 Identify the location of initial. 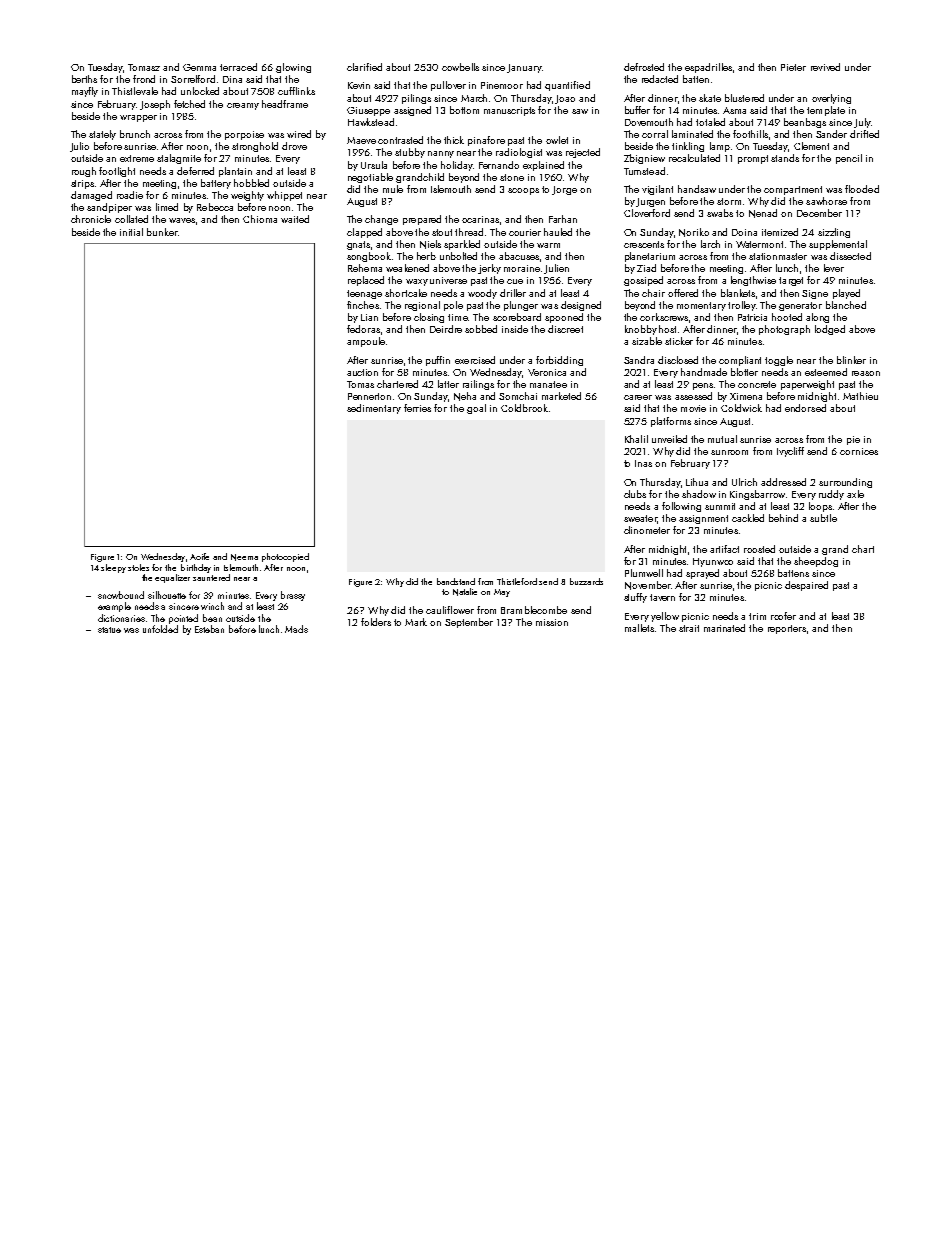
(131, 232).
